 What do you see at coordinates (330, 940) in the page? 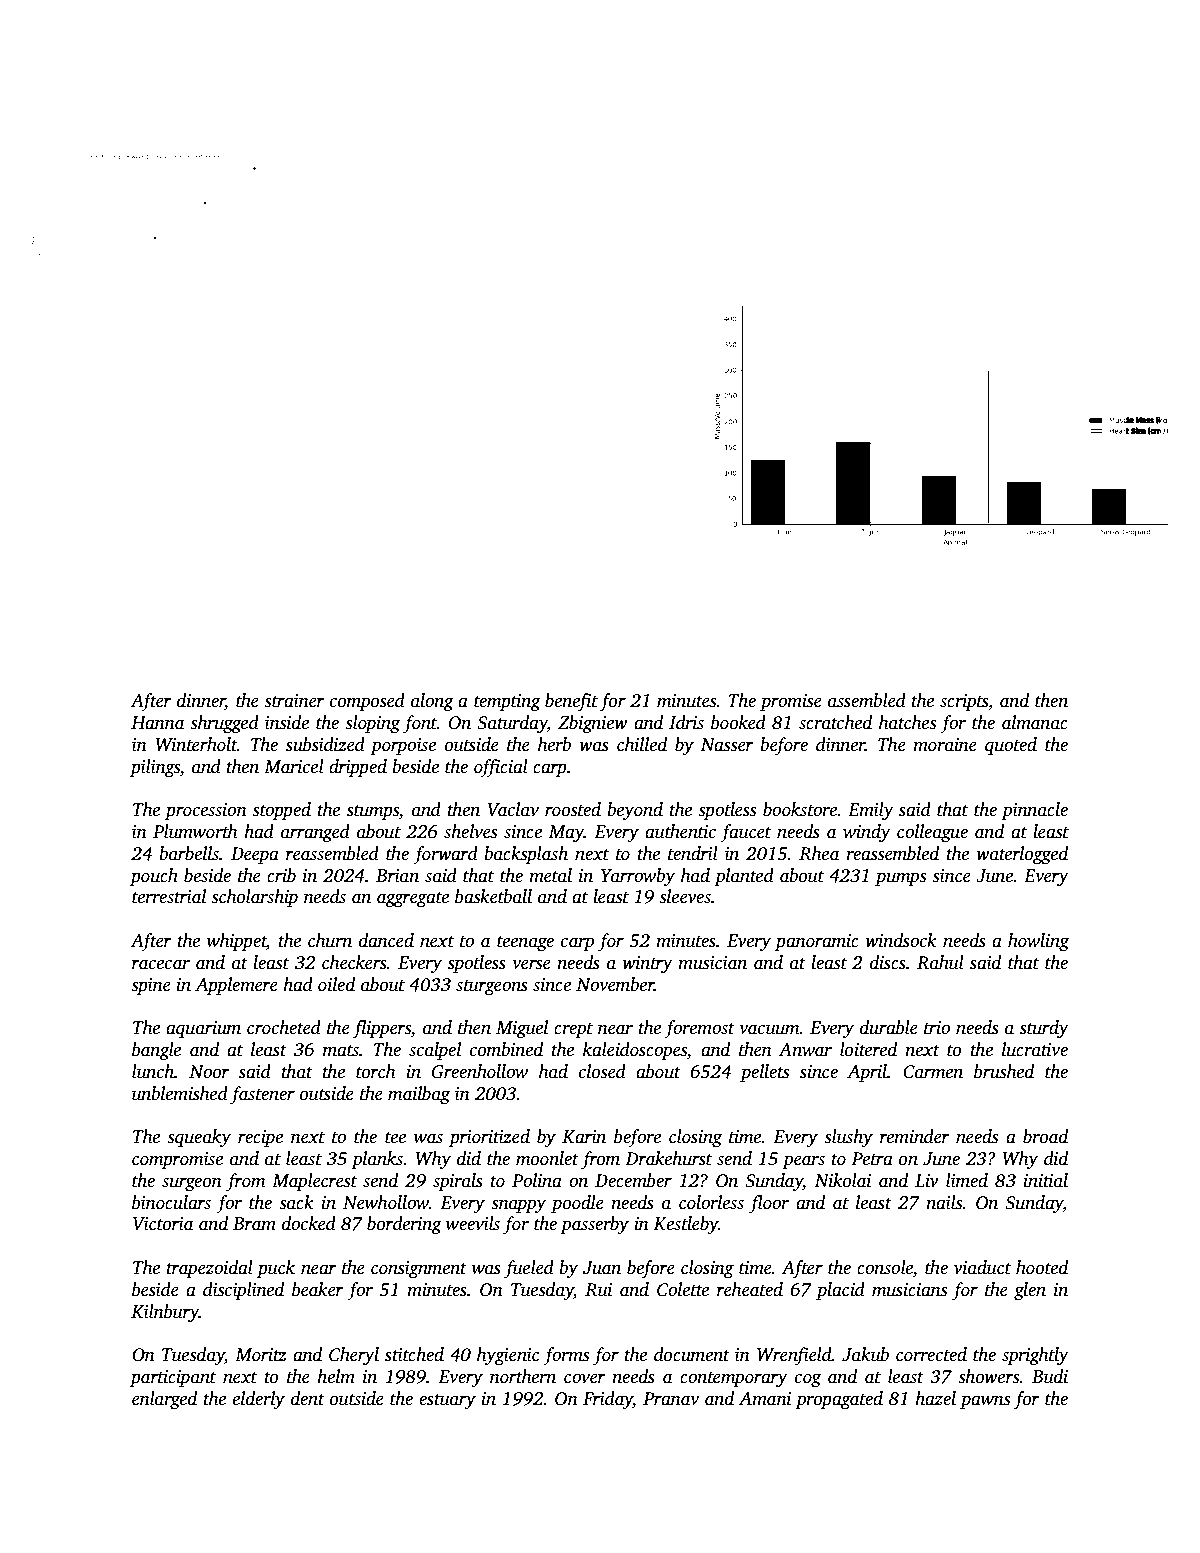
I see `churn` at bounding box center [330, 940].
